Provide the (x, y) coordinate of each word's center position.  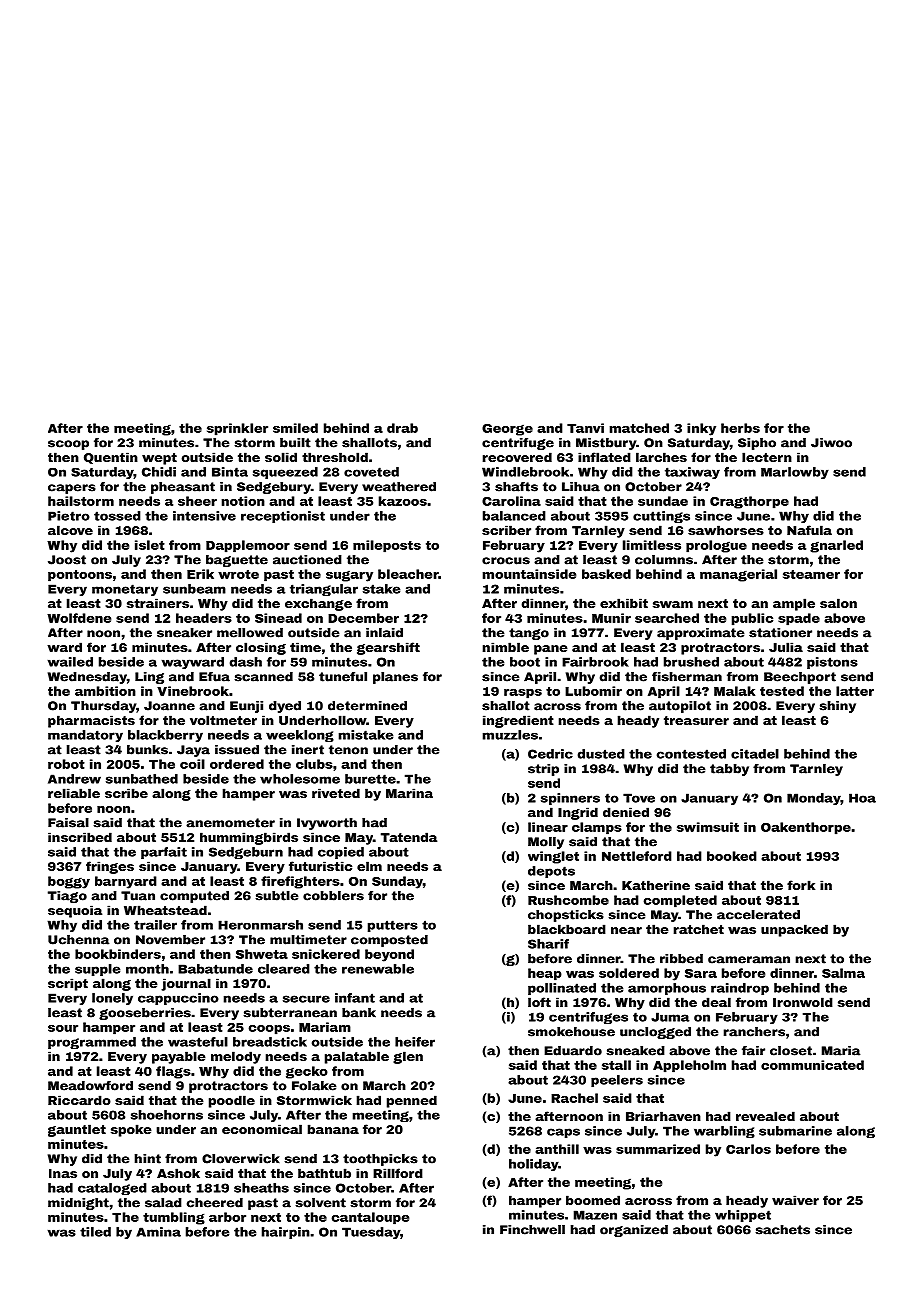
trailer (155, 925)
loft (539, 1002)
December (363, 618)
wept (159, 459)
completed (680, 901)
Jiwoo (831, 443)
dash (246, 662)
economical (262, 1129)
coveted (371, 472)
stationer (780, 633)
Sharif (548, 944)
